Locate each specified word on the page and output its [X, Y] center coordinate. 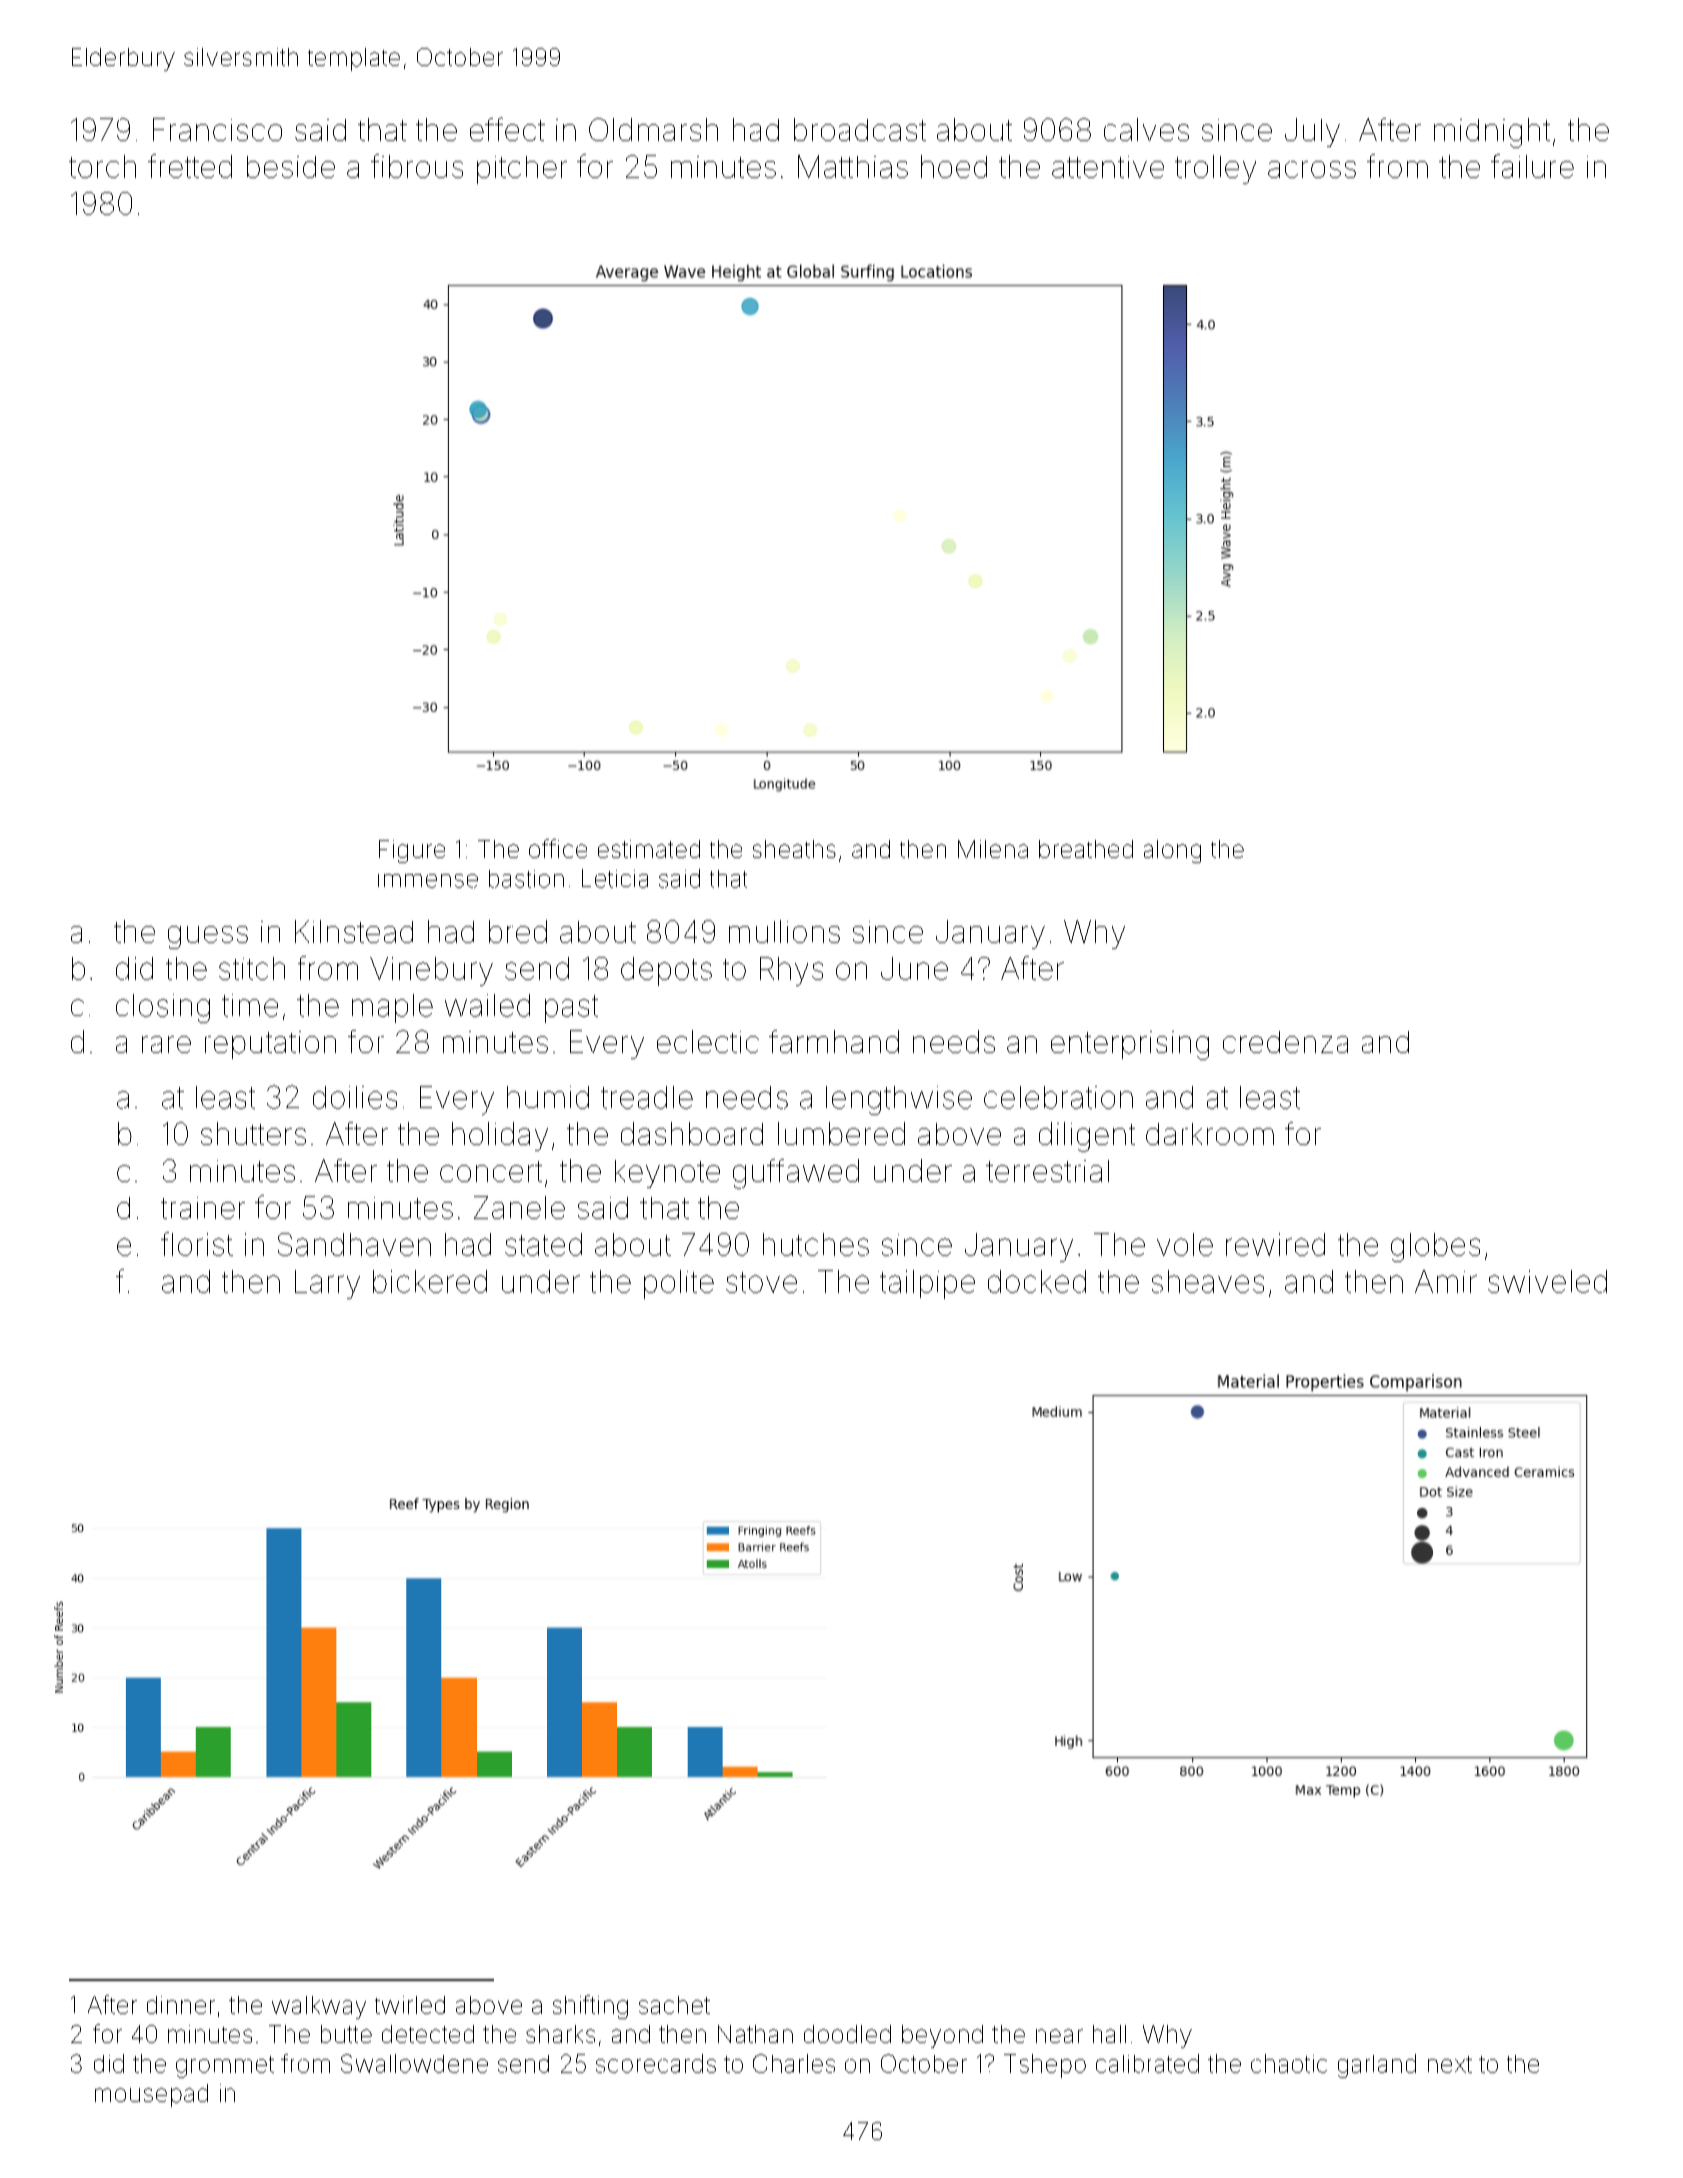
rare [166, 1044]
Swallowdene [414, 2063]
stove [761, 1282]
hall [1109, 2034]
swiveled [1547, 1281]
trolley [1215, 169]
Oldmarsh [653, 129]
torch [102, 166]
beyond [942, 2036]
